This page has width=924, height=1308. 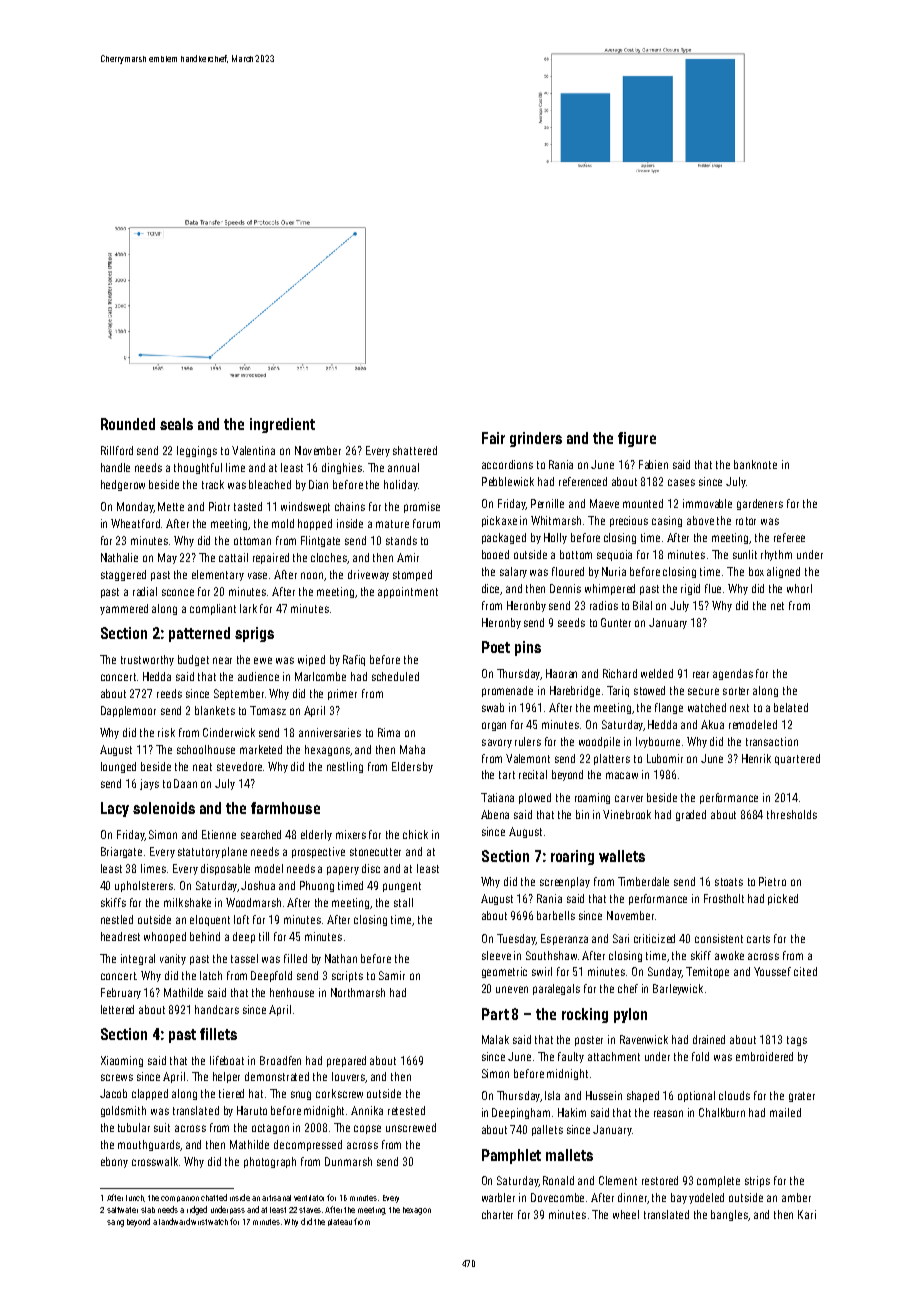 What do you see at coordinates (128, 711) in the page?
I see `Dapplemoor` at bounding box center [128, 711].
